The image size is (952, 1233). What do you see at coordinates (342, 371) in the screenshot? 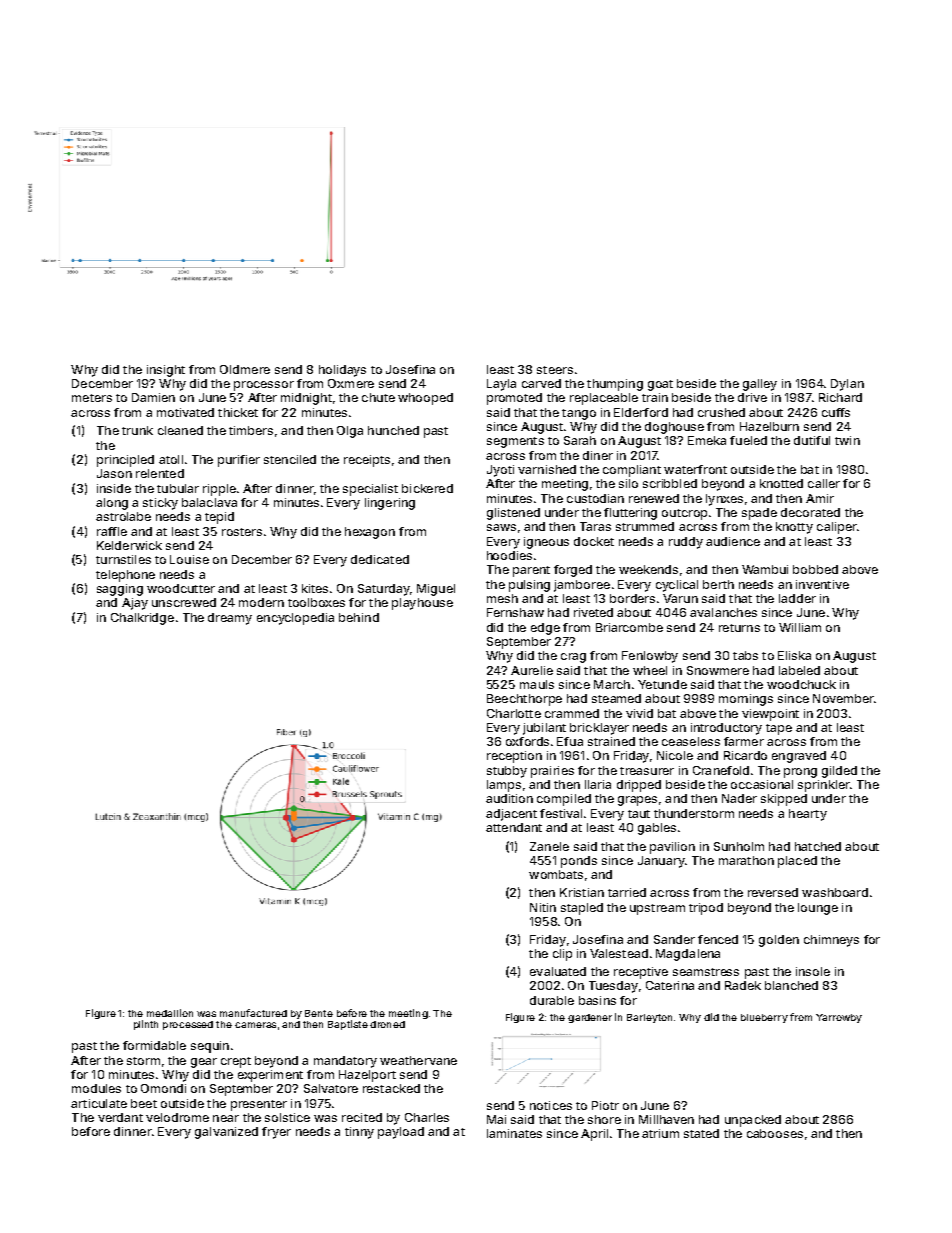
I see `holidays` at bounding box center [342, 371].
